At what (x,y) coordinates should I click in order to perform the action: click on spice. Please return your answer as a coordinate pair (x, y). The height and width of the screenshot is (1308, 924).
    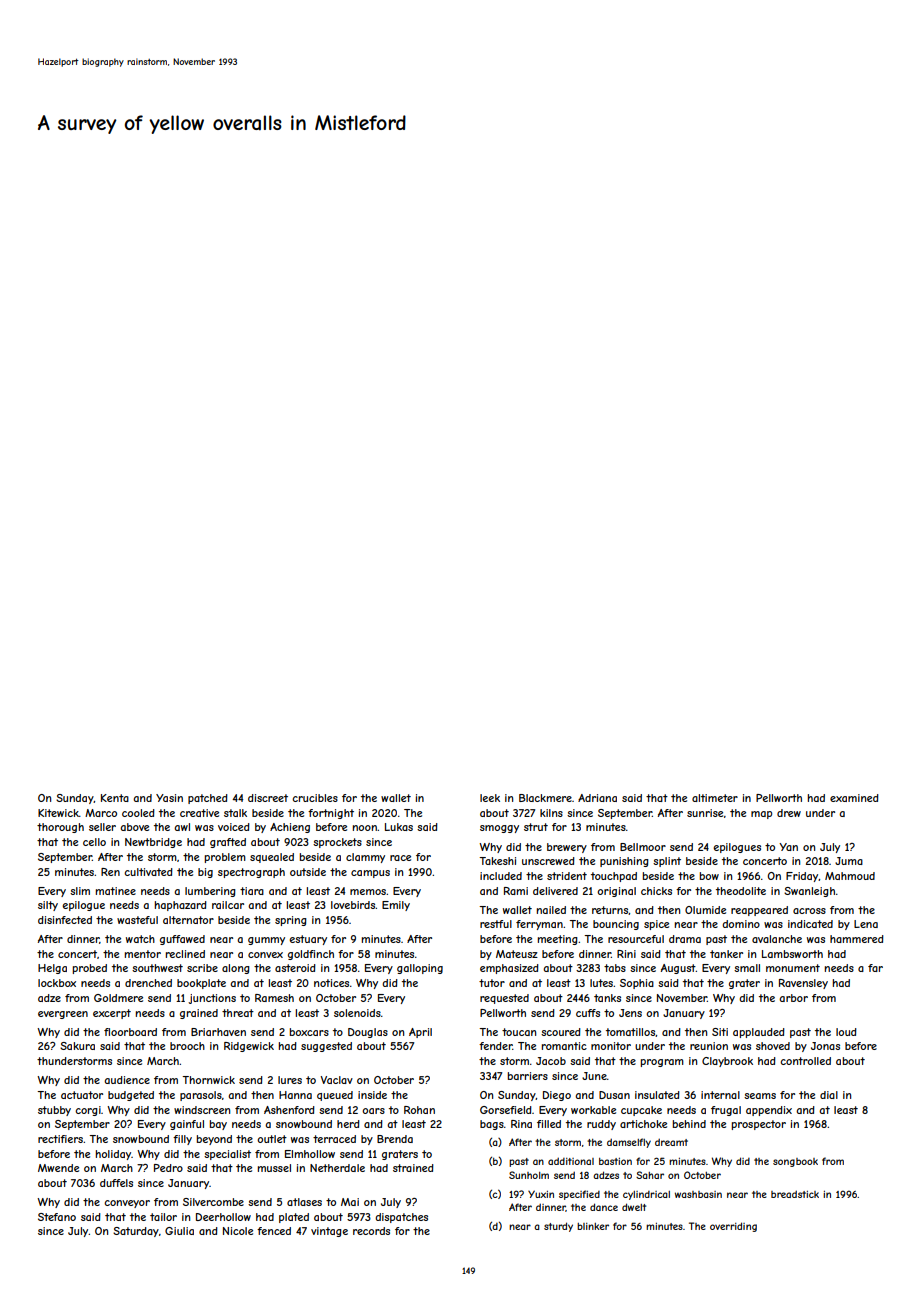
    Looking at the image, I should click on (656, 925).
